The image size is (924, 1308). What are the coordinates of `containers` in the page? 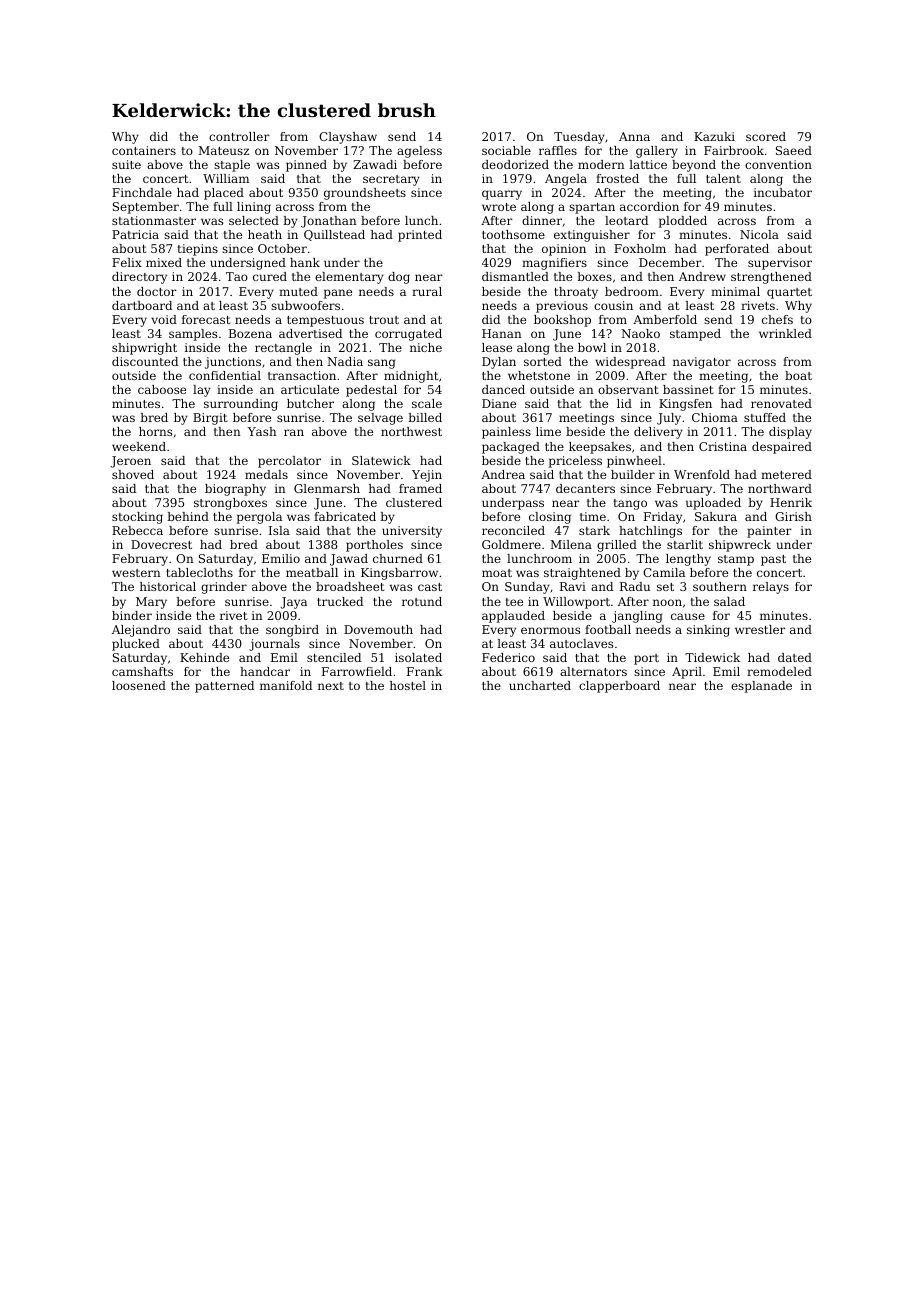 It's located at (144, 150).
